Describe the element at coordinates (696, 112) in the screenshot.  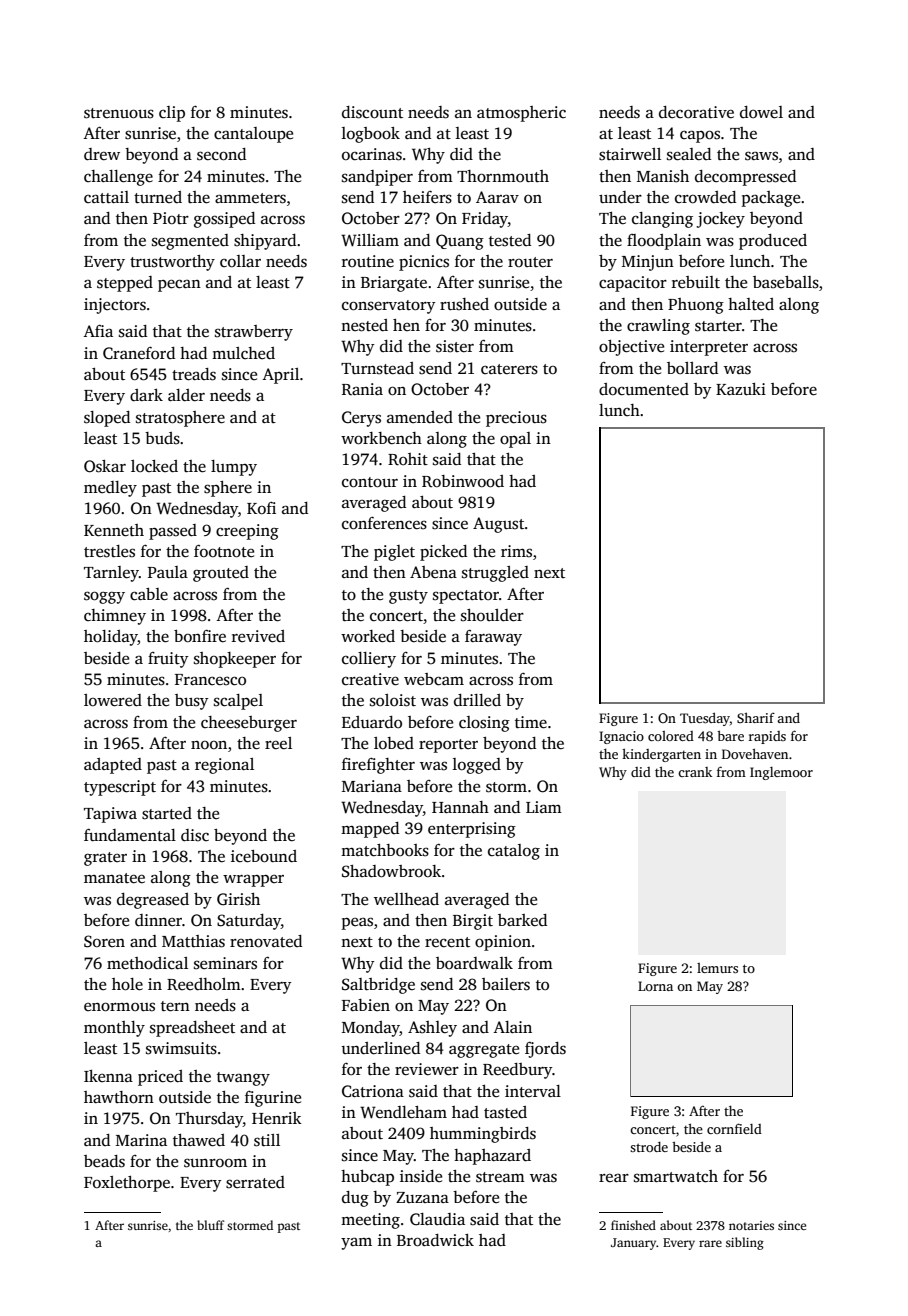
I see `decorative` at that location.
